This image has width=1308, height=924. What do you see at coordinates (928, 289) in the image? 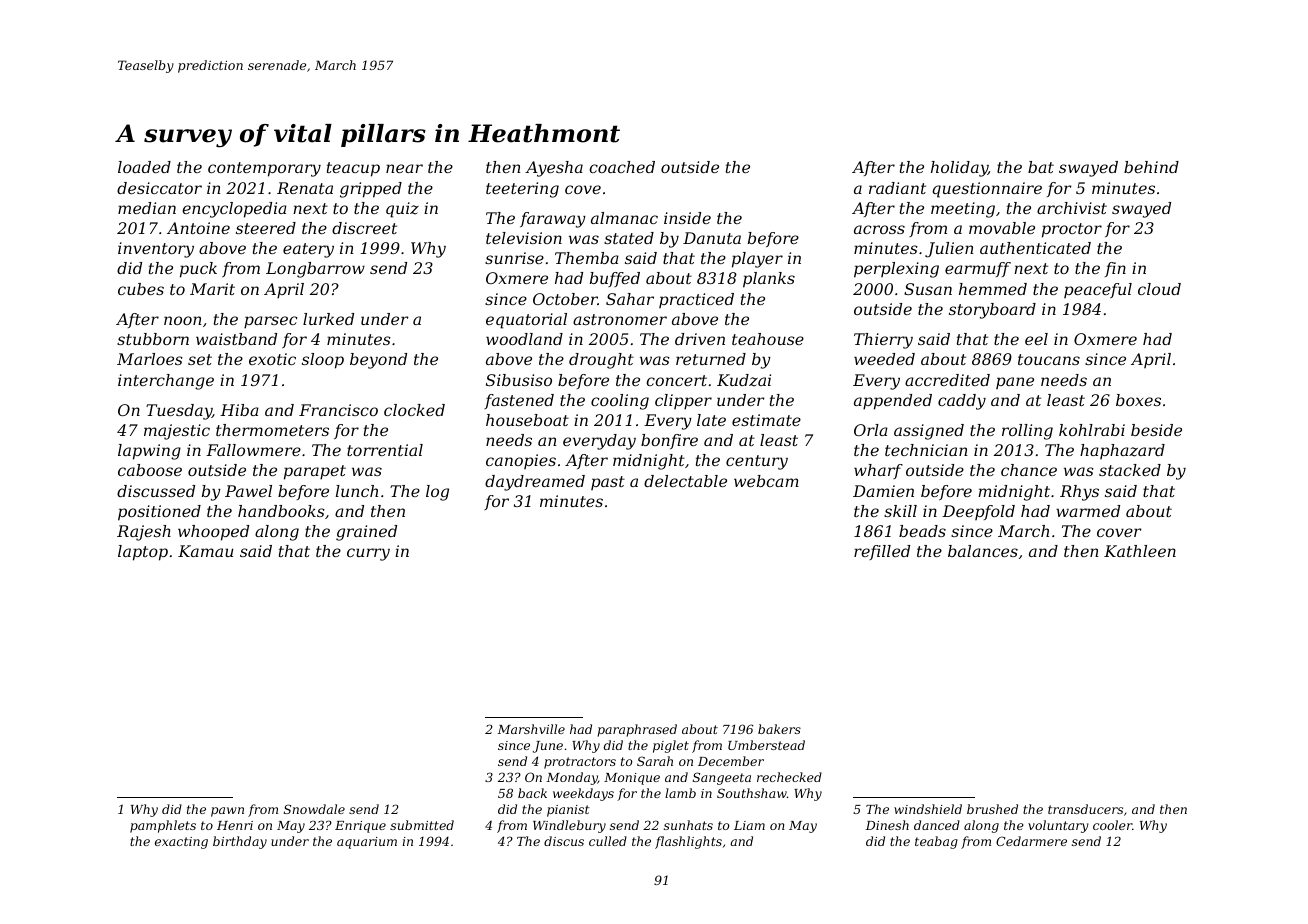
I see `Susan` at bounding box center [928, 289].
